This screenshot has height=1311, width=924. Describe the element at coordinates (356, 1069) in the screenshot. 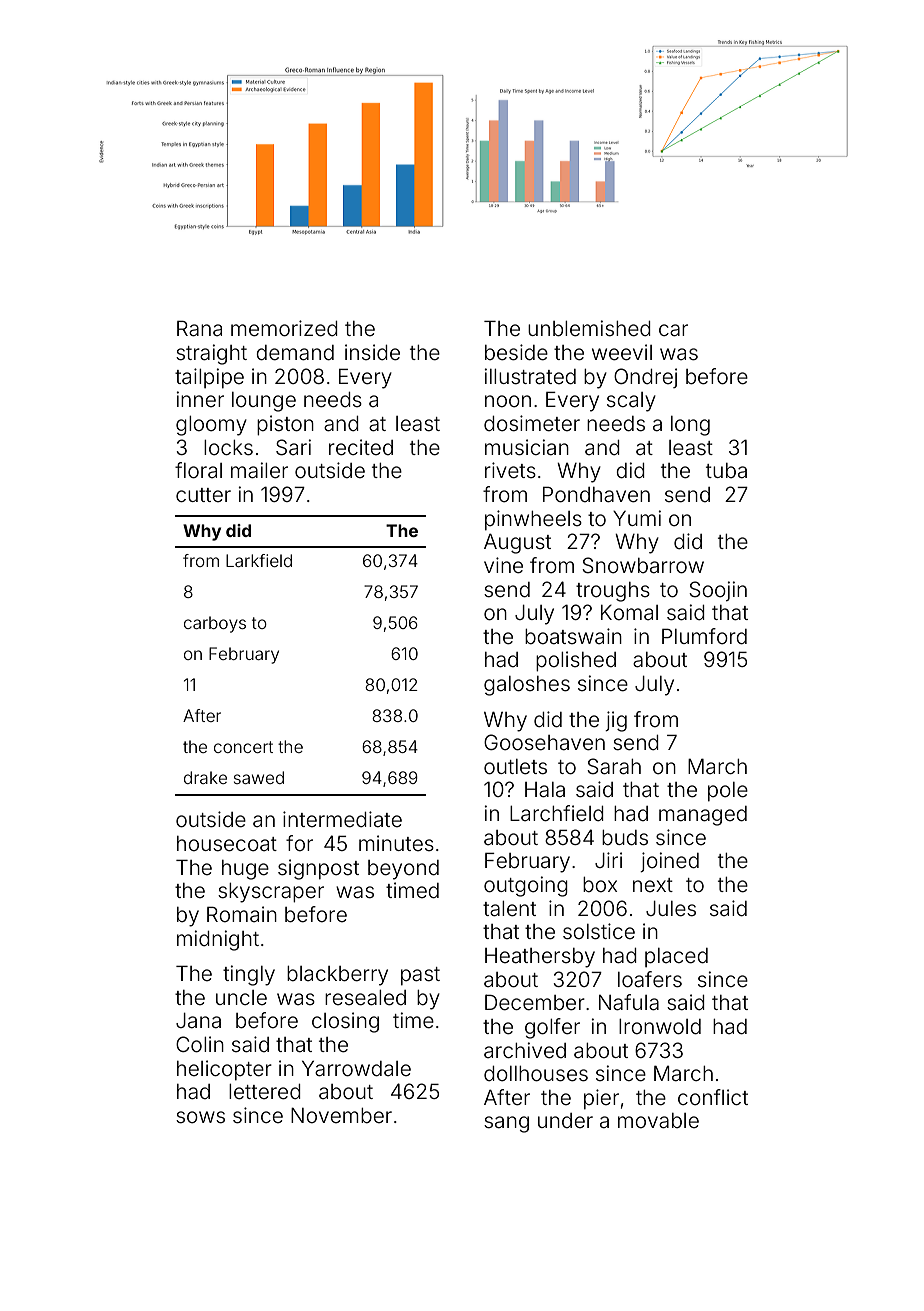

I see `Yarrowdale` at that location.
